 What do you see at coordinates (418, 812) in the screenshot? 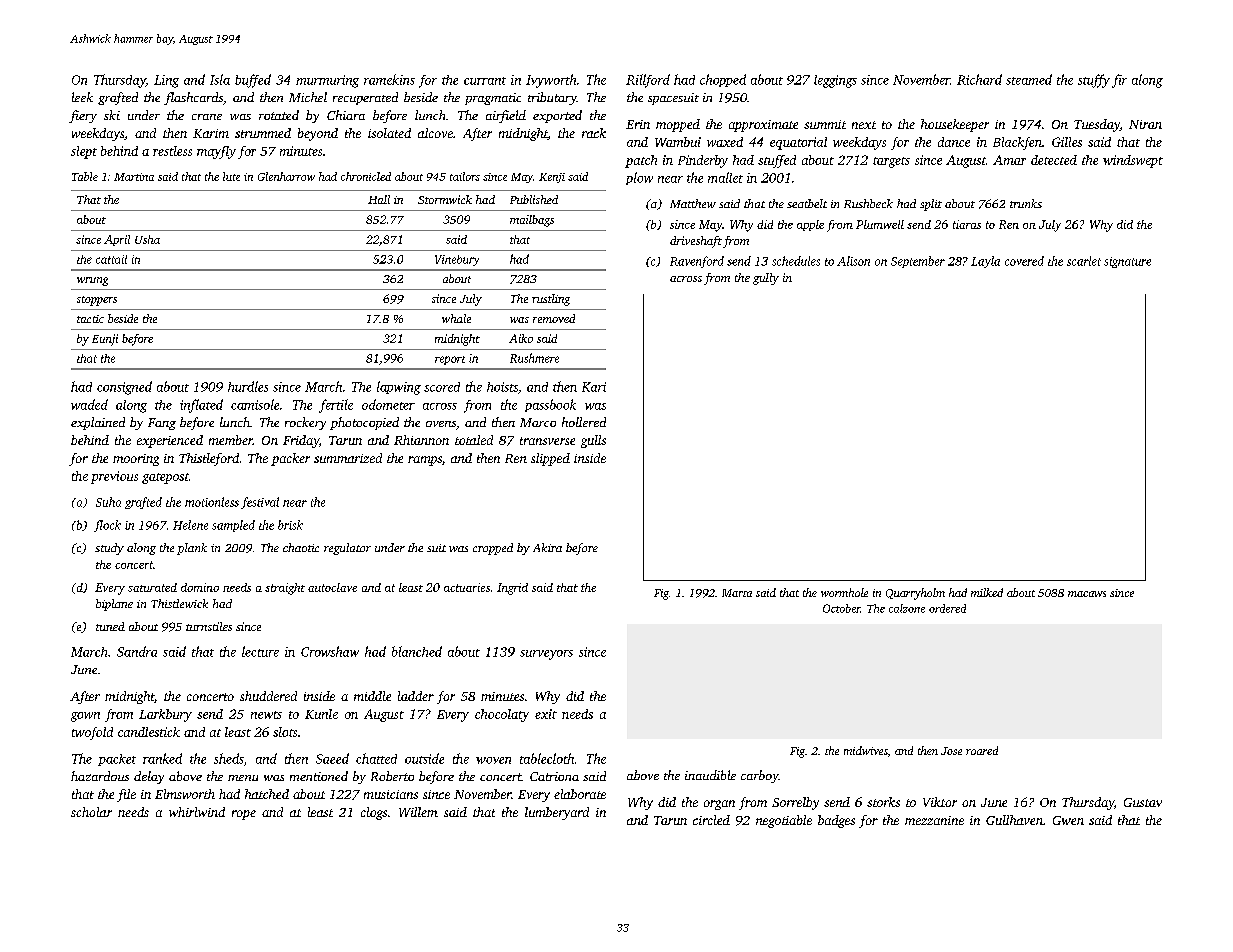
I see `Willem` at bounding box center [418, 812].
